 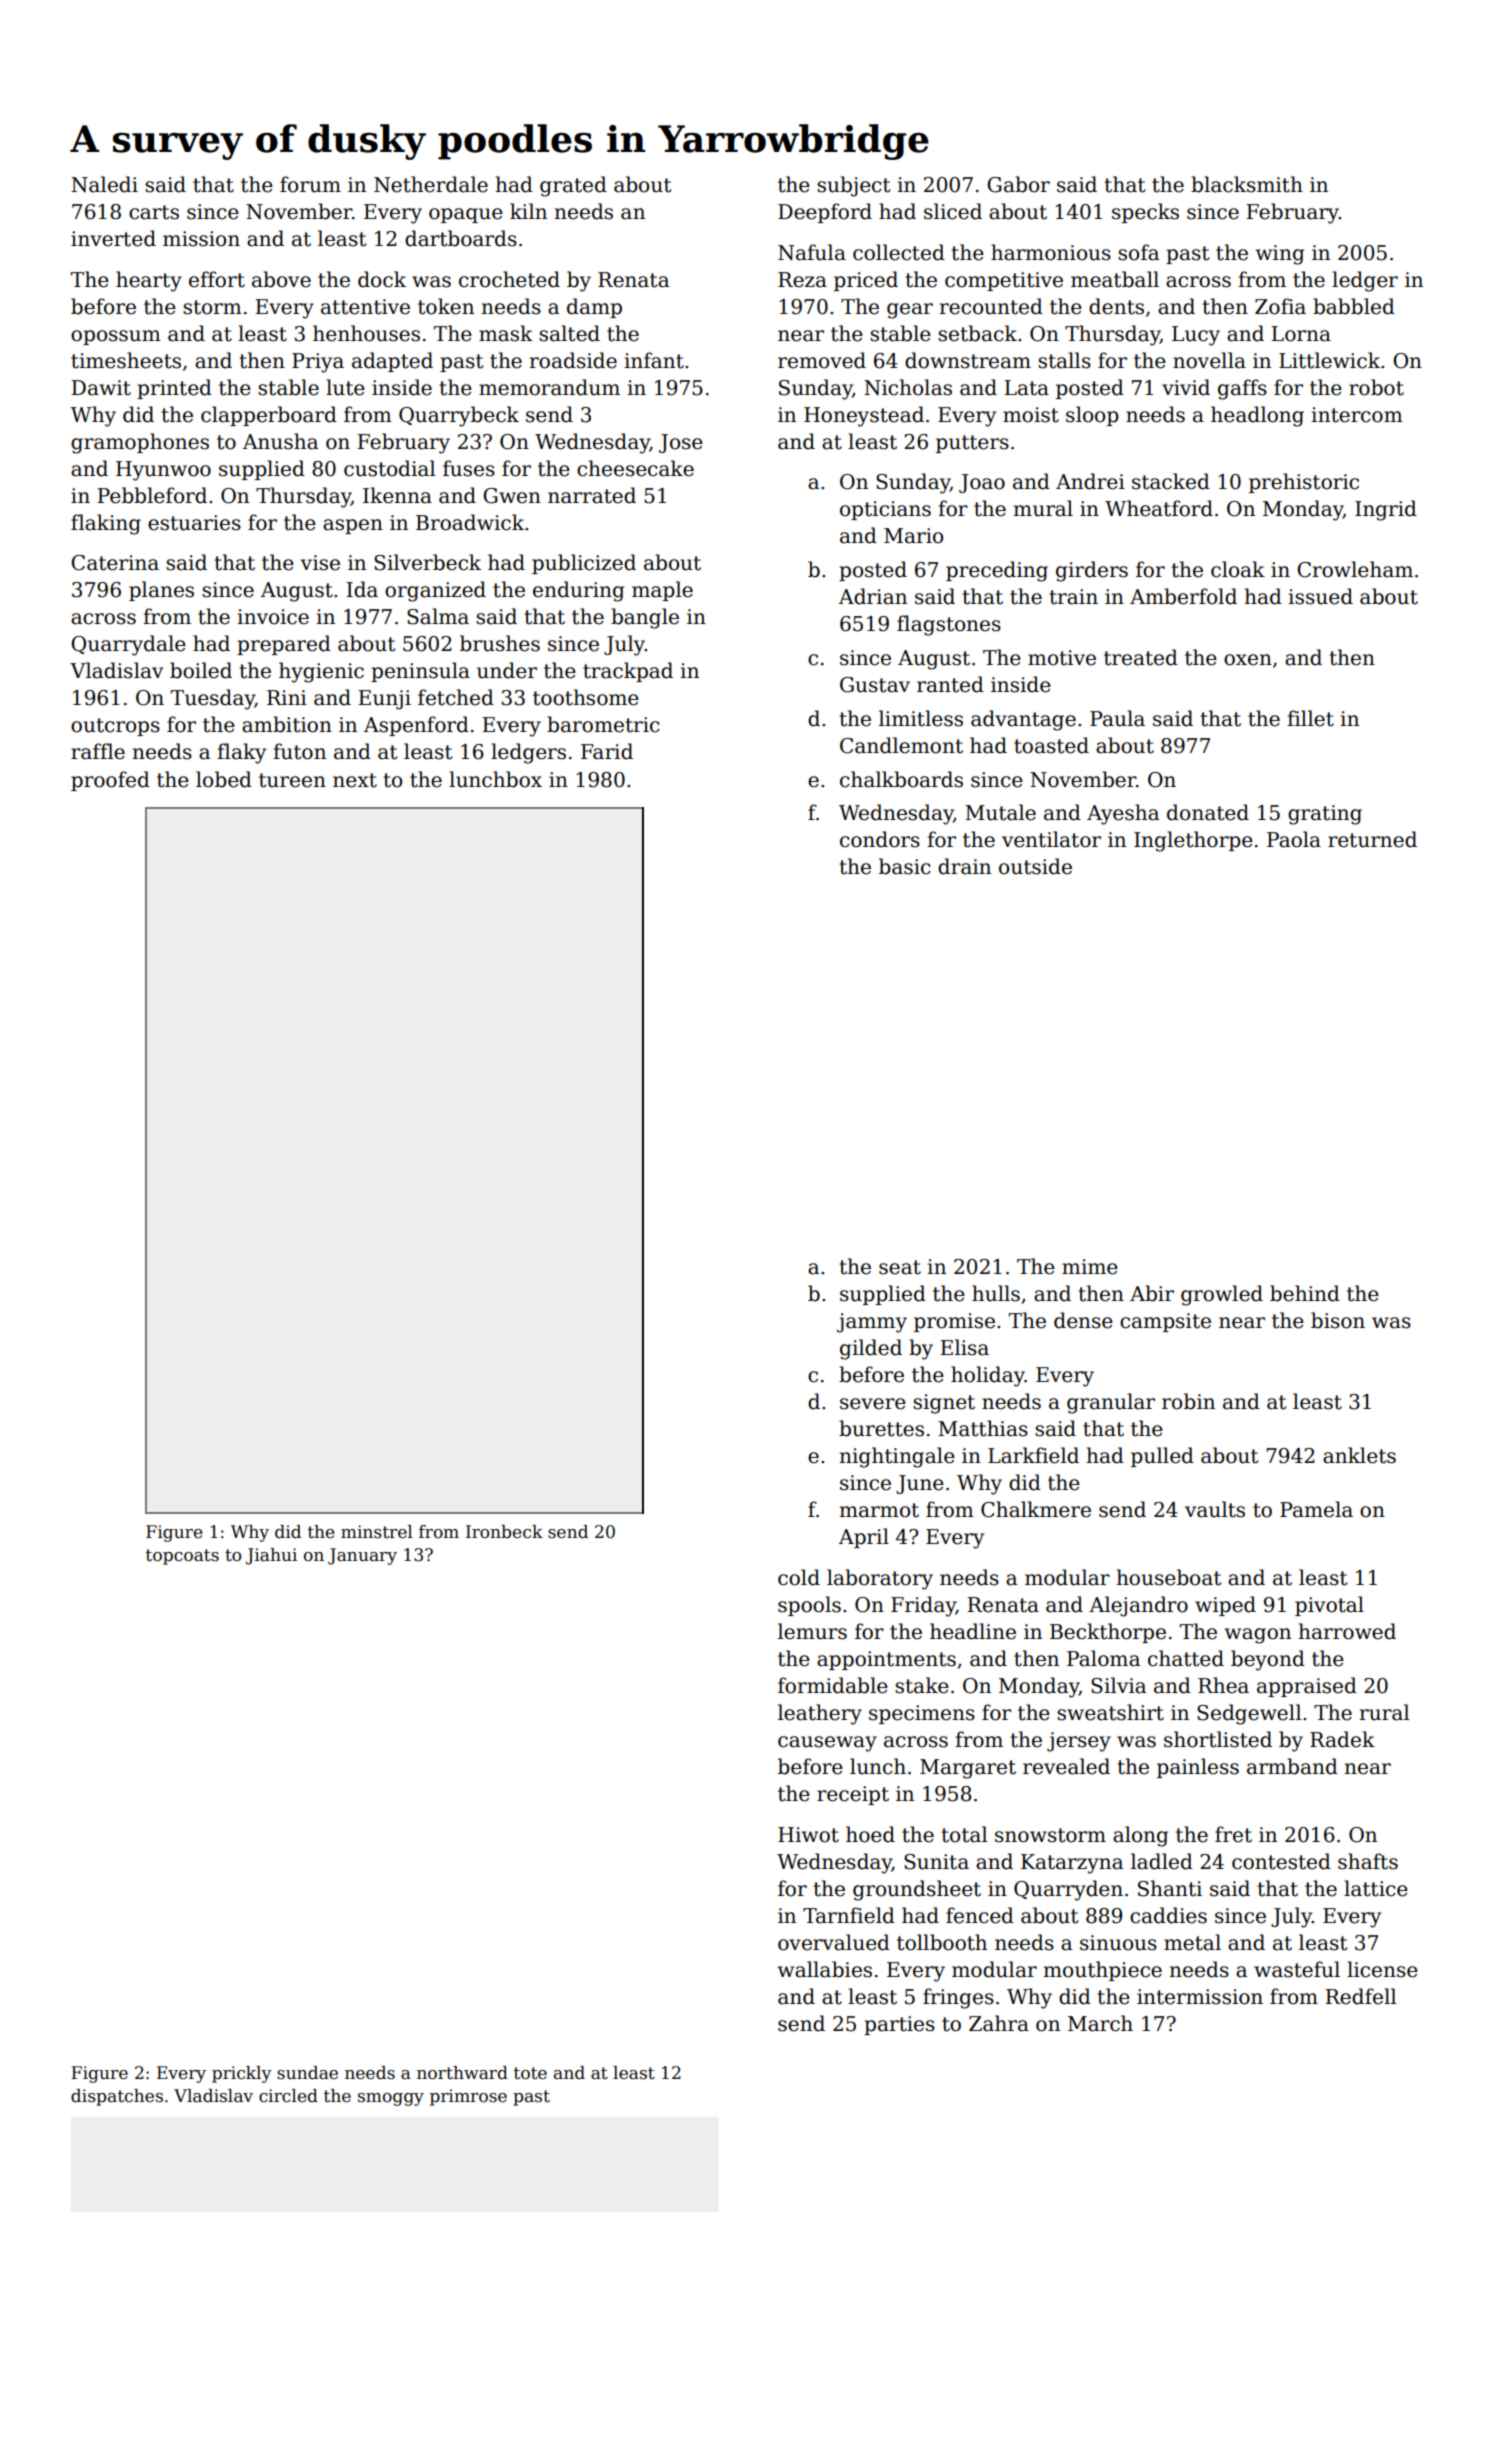 I want to click on seat, so click(x=900, y=1267).
